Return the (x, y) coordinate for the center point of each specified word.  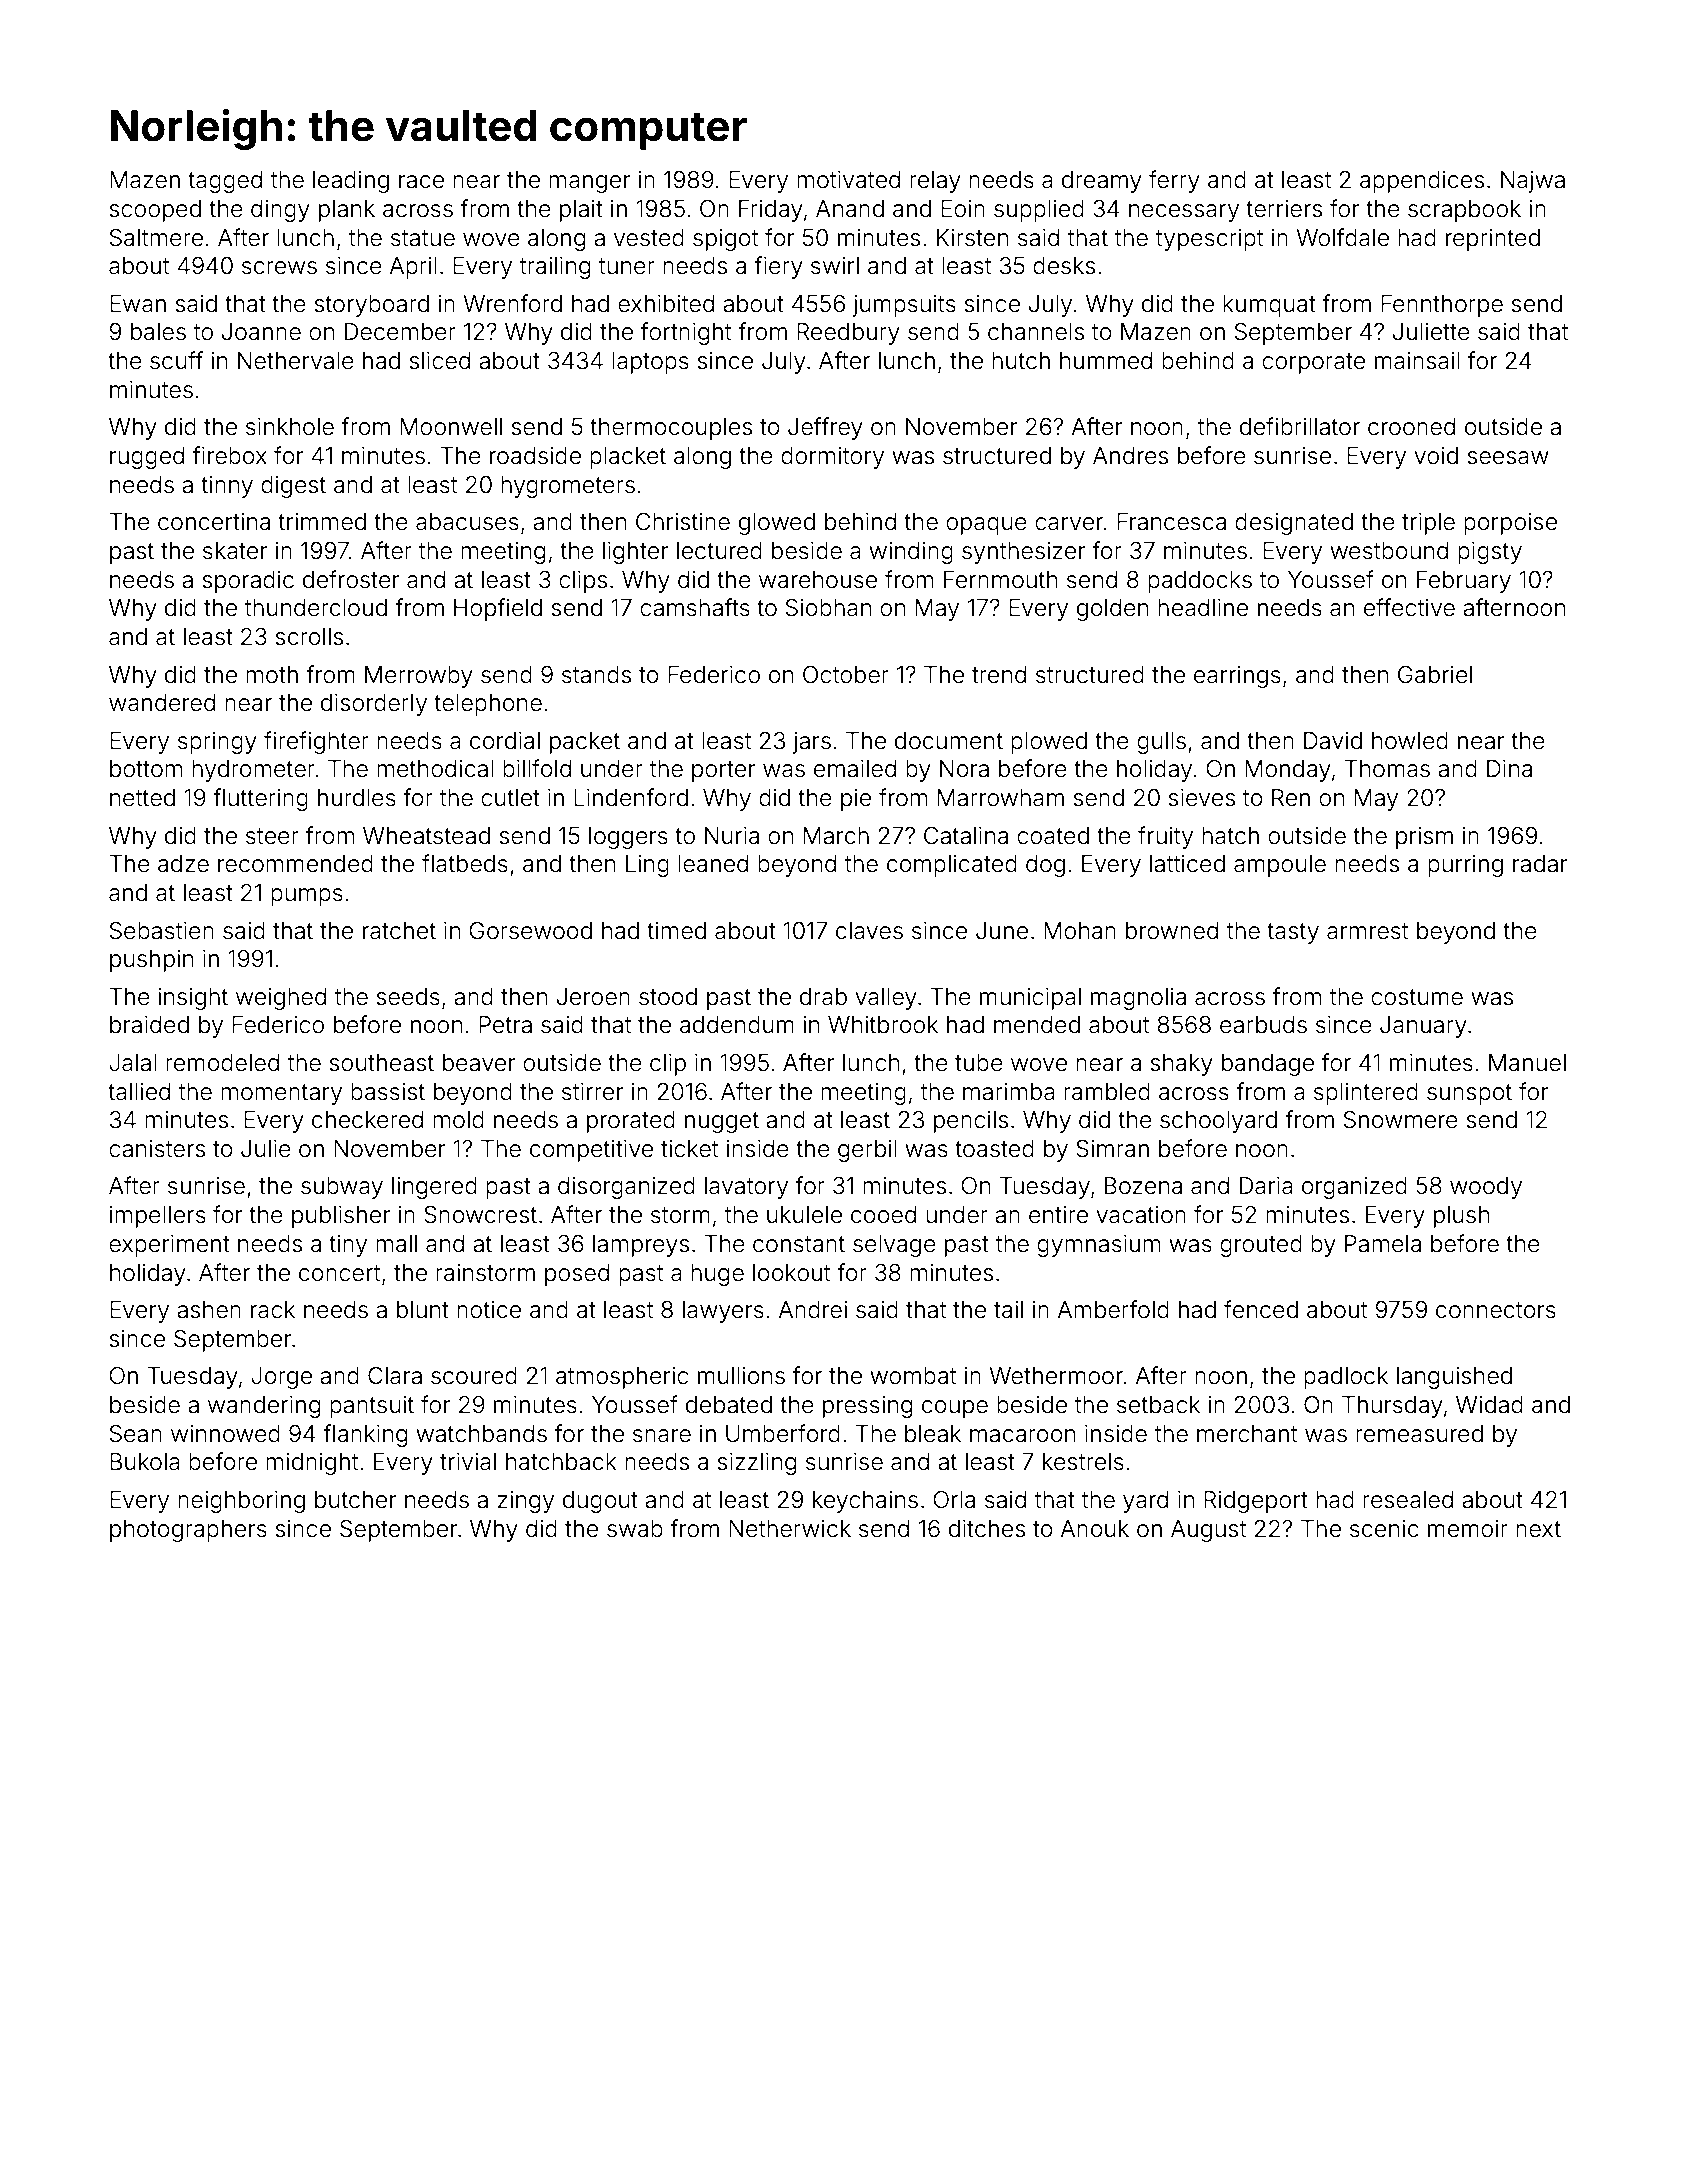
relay (935, 182)
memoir (1468, 1529)
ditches (987, 1529)
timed (676, 931)
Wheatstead (426, 836)
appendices (1422, 182)
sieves (1201, 798)
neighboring (241, 1502)
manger (589, 184)
